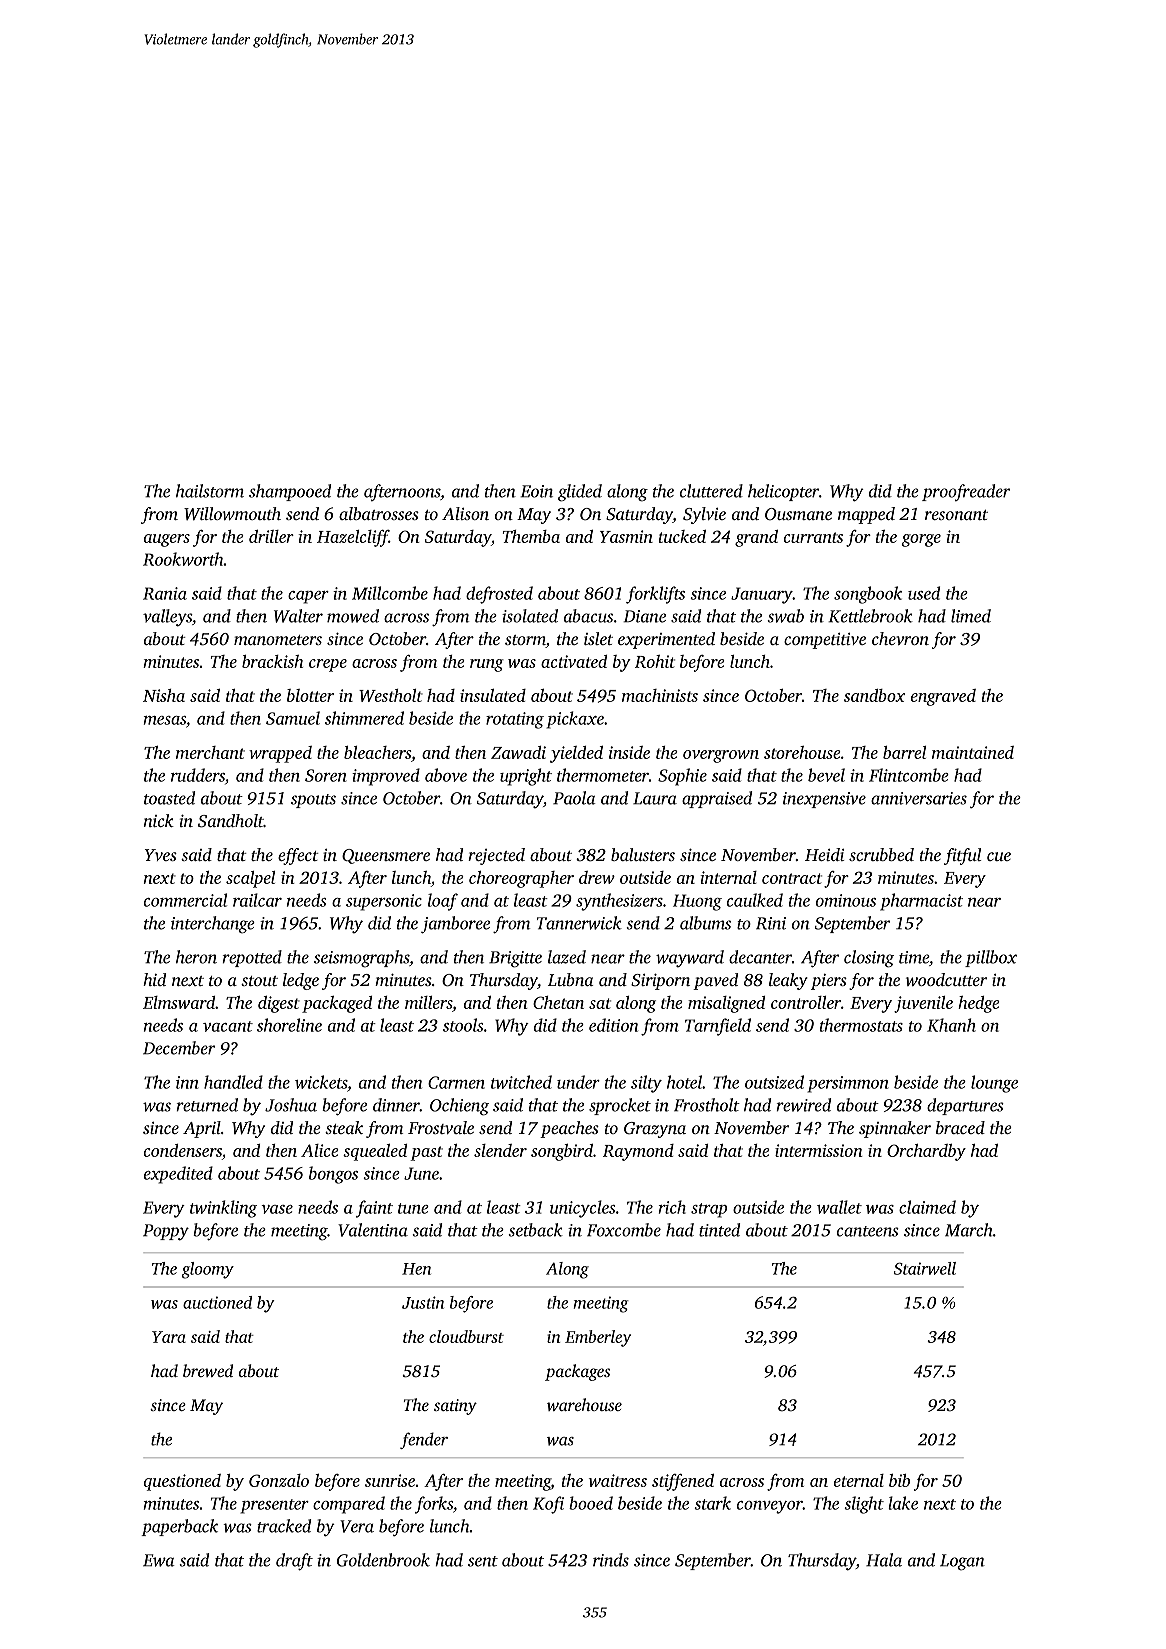 The height and width of the page is (1649, 1166). I want to click on Willowmouth, so click(232, 513).
